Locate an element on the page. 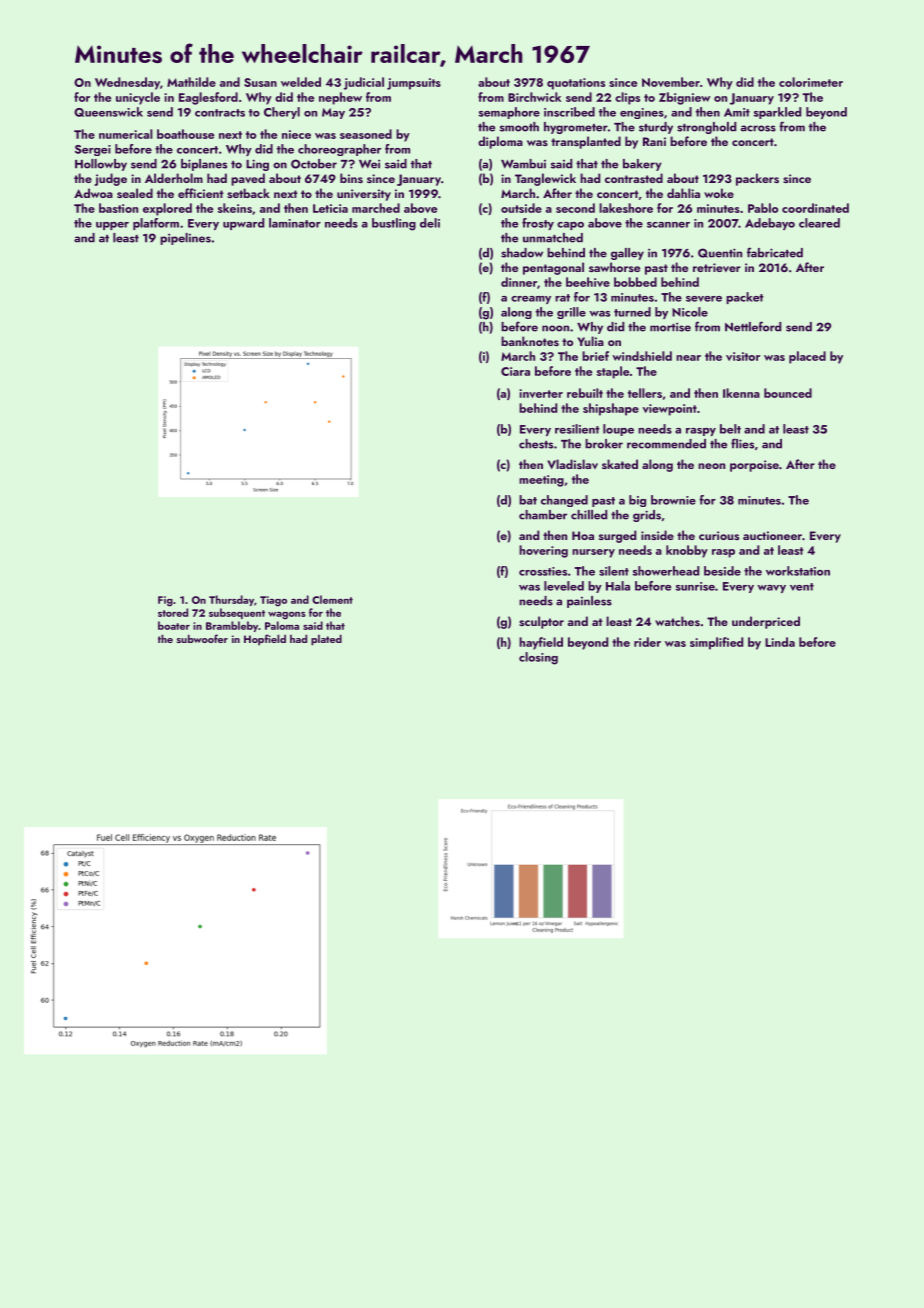 Image resolution: width=924 pixels, height=1308 pixels. jumpsuits is located at coordinates (414, 84).
